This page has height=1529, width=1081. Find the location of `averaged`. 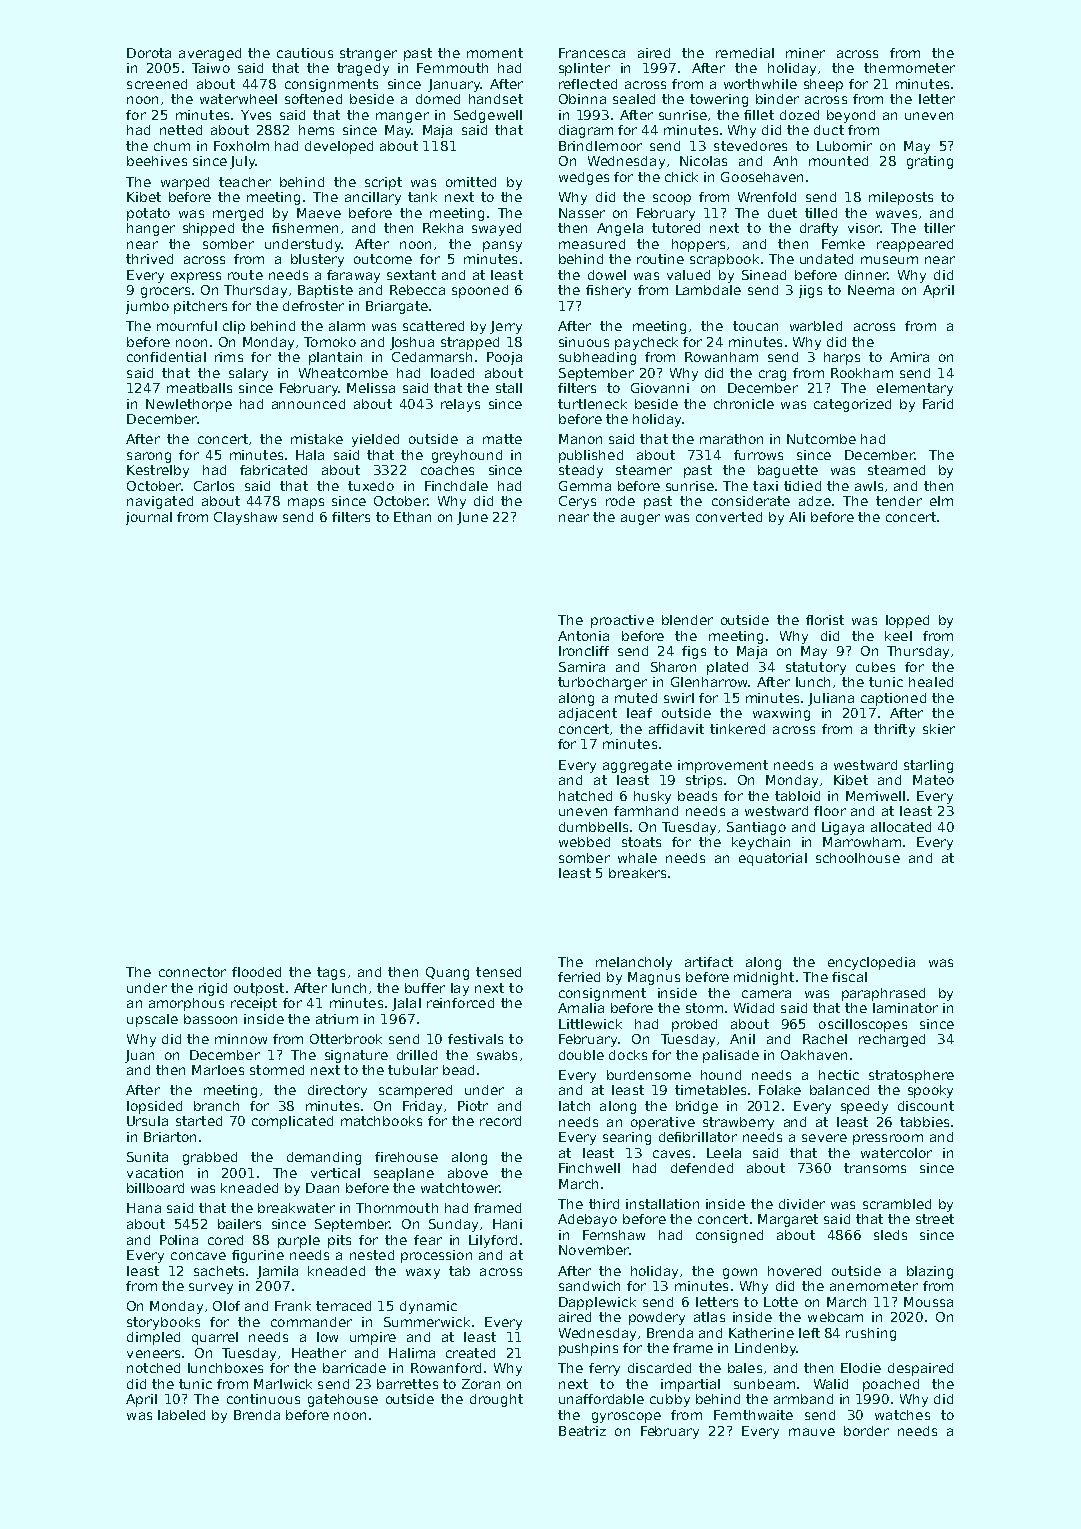

averaged is located at coordinates (210, 54).
